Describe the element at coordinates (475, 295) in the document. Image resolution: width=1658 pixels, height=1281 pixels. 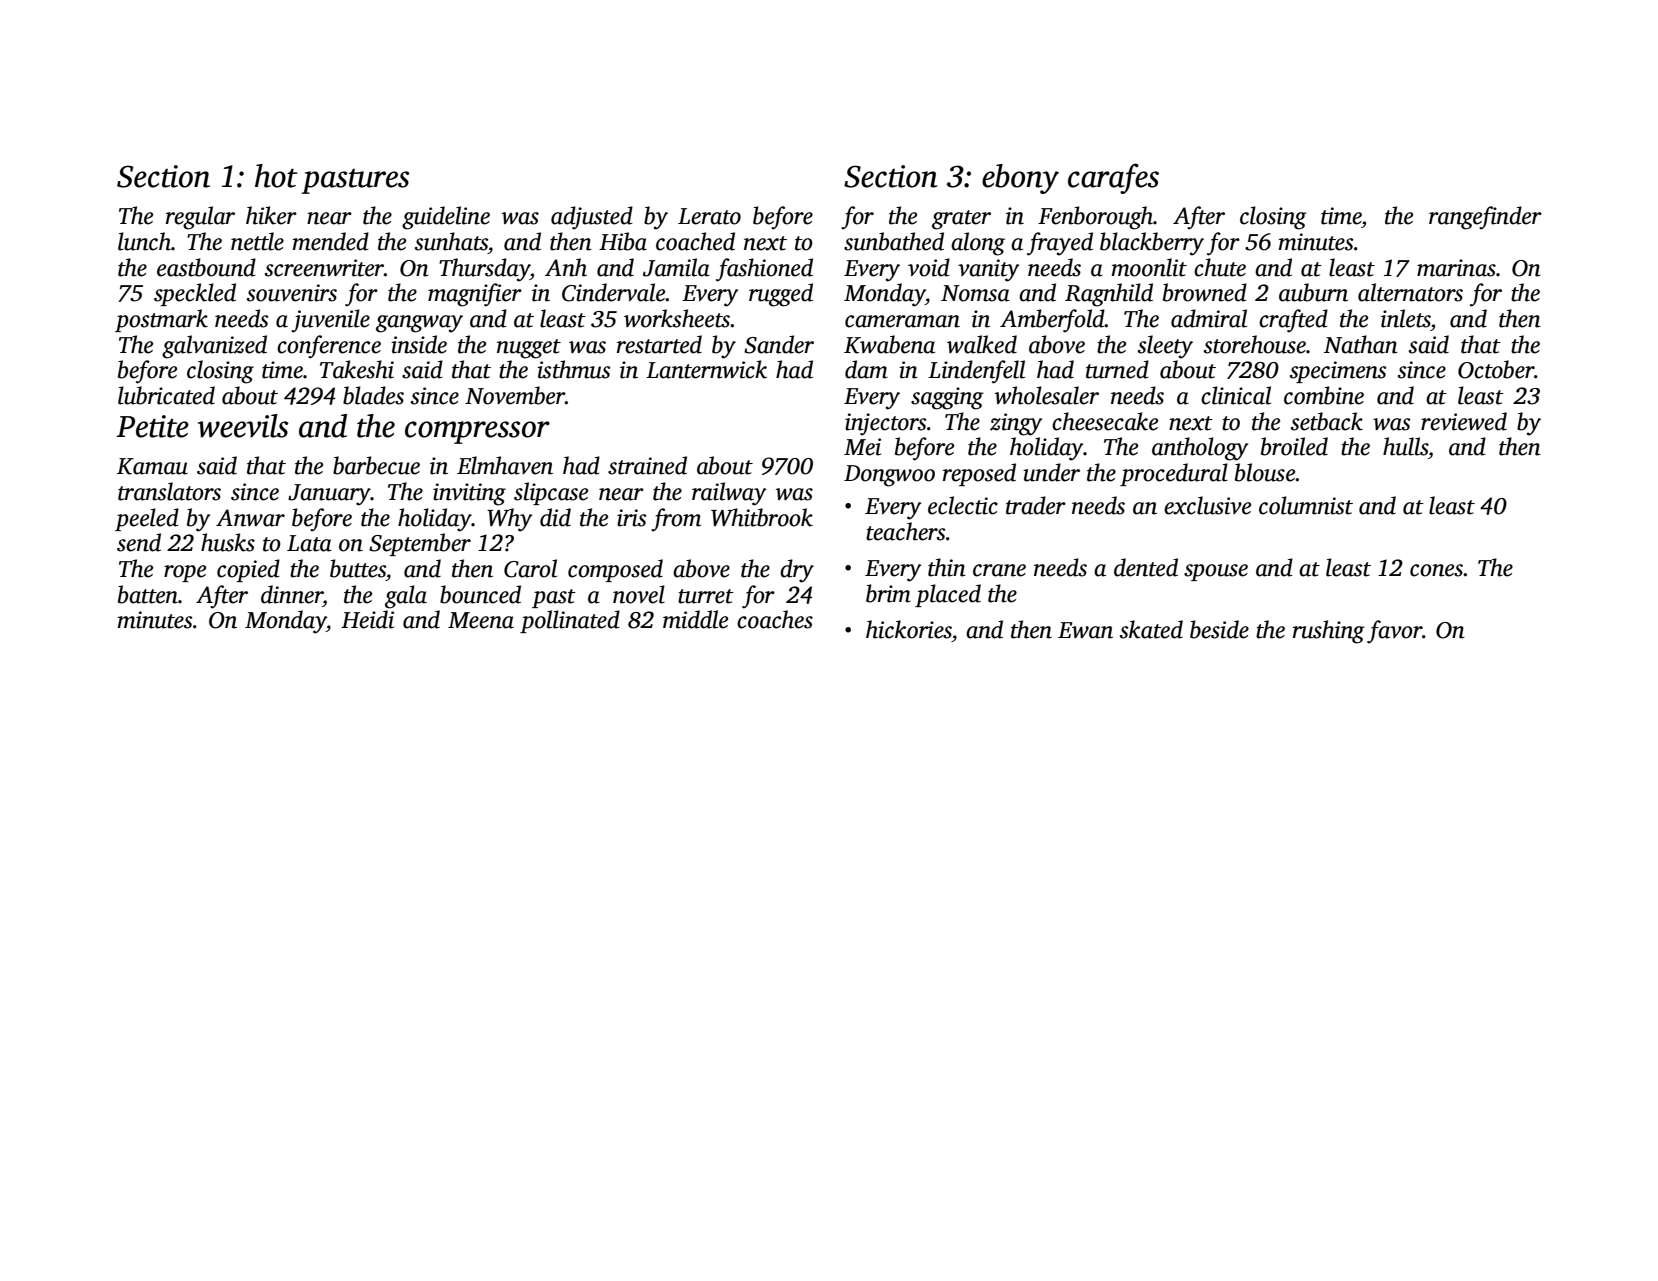
I see `magnifier` at that location.
